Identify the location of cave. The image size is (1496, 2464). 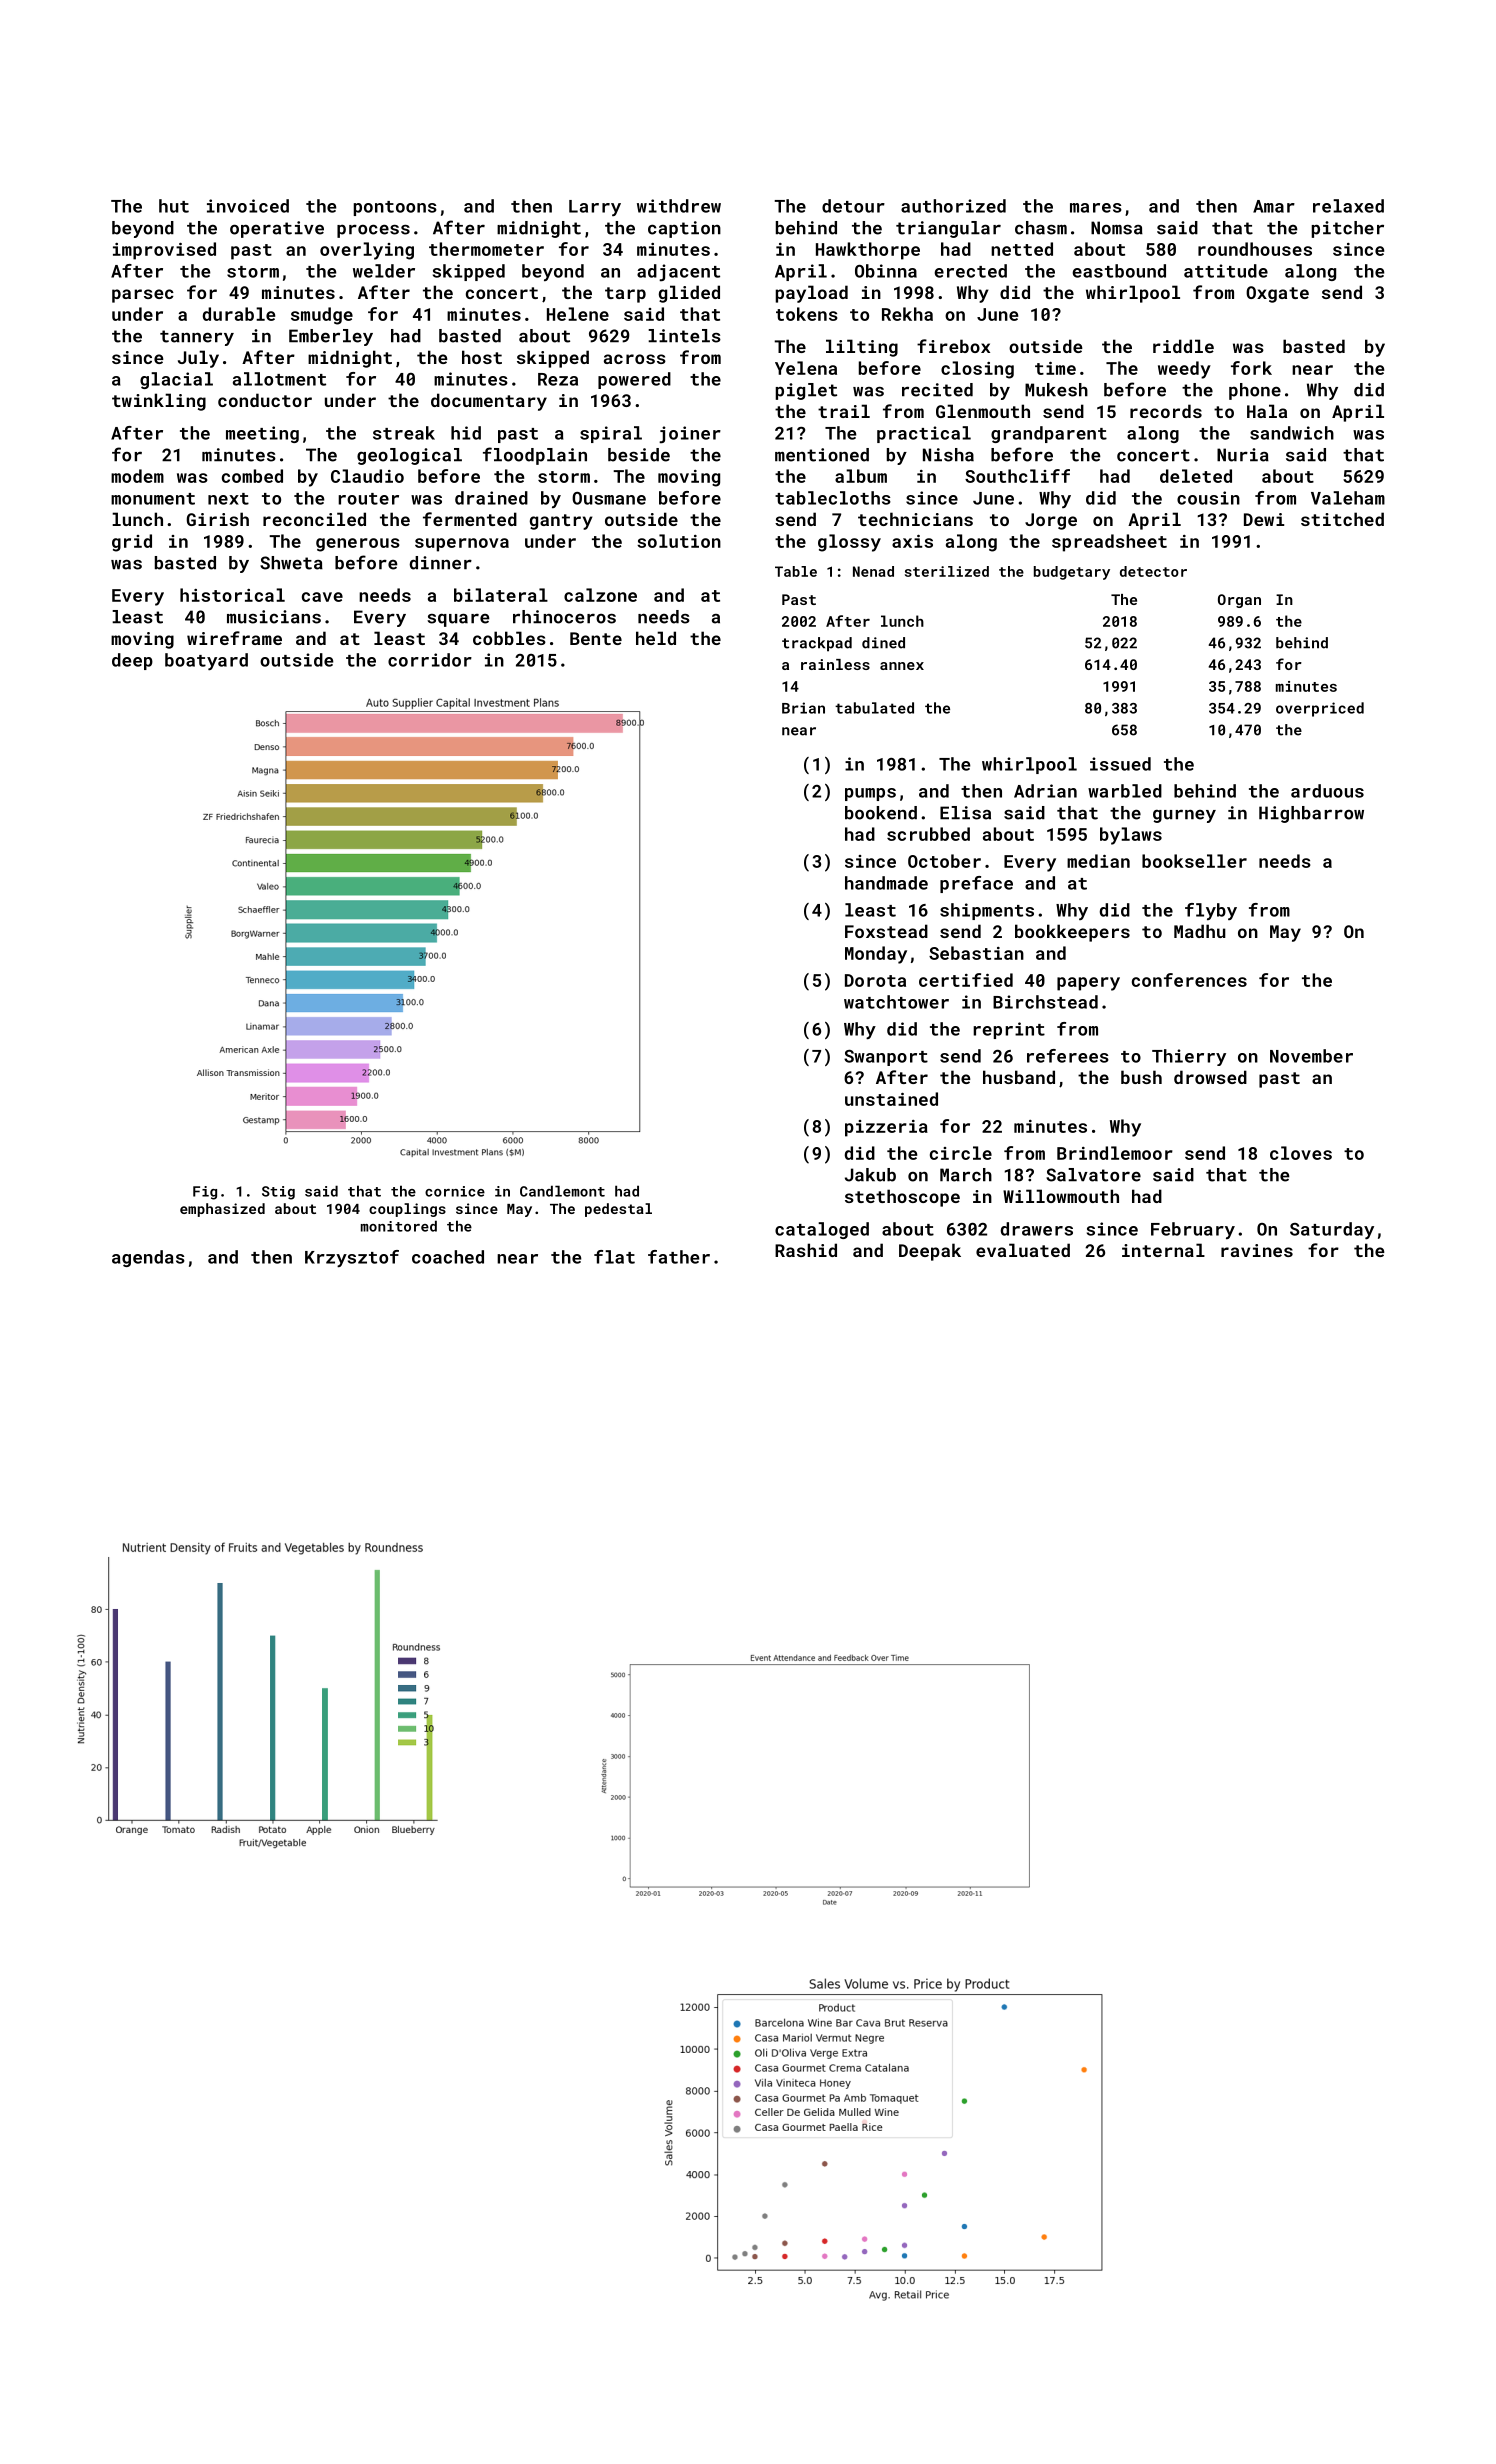
(322, 597).
